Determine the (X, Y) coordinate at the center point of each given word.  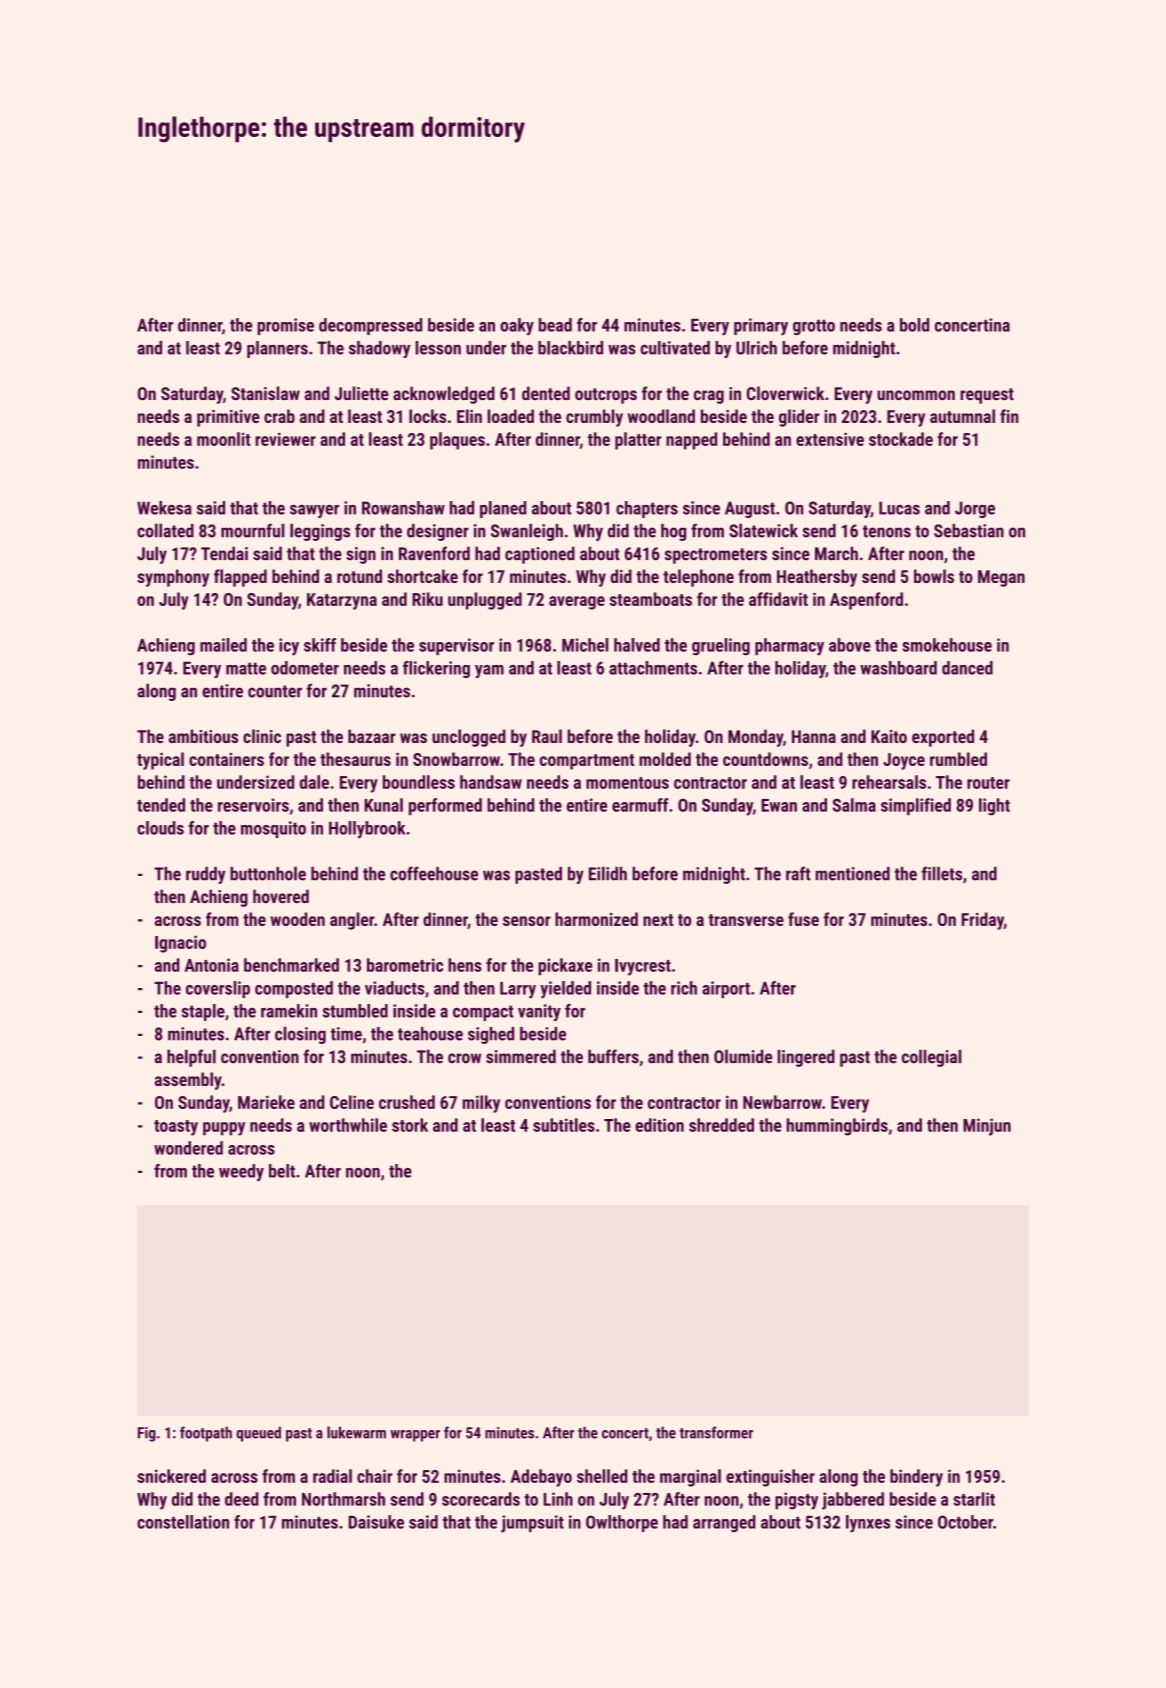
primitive (228, 418)
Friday (983, 921)
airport (726, 989)
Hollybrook (367, 830)
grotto (814, 327)
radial (332, 1476)
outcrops (606, 396)
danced (967, 668)
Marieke (266, 1102)
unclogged (469, 738)
